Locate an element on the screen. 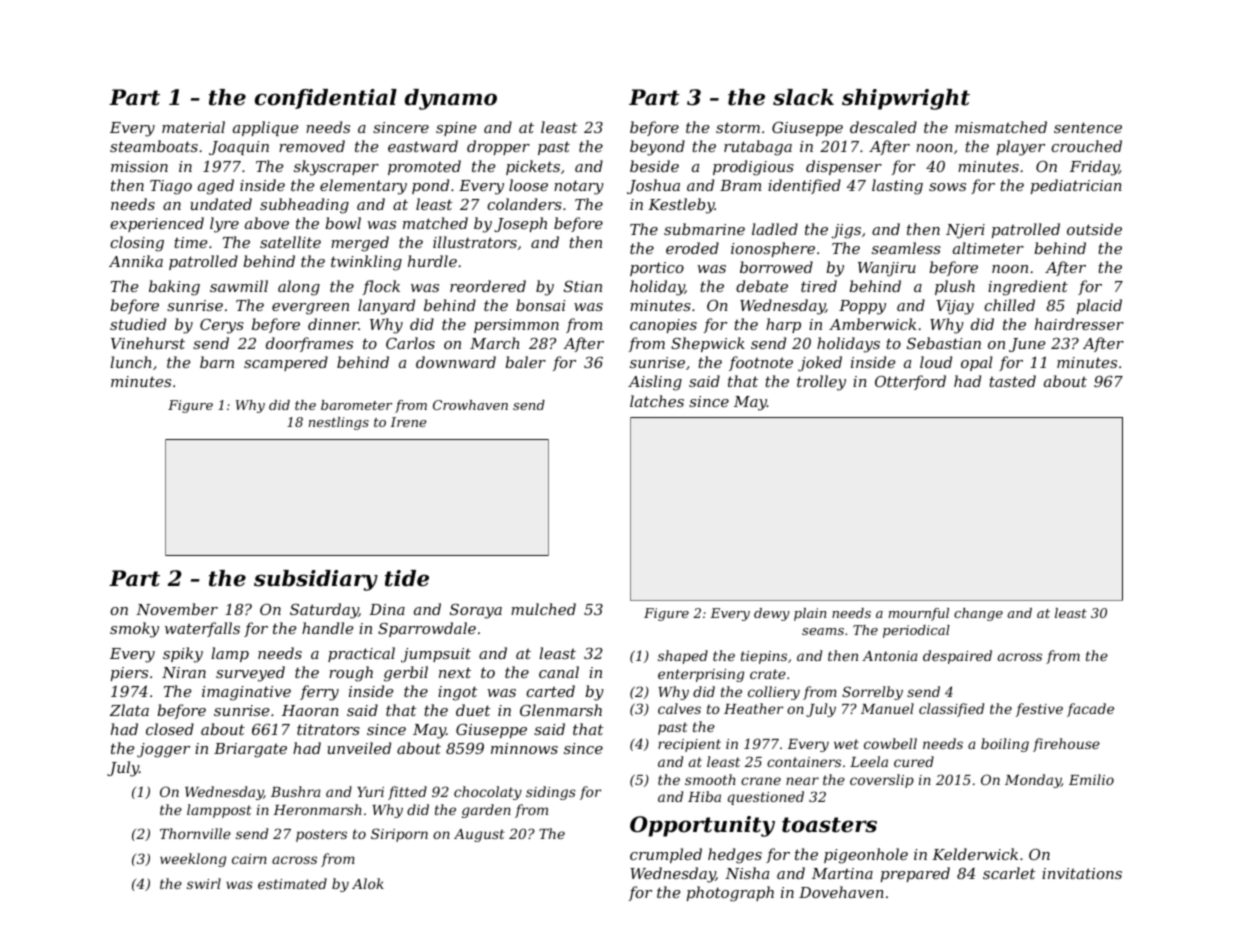  Crowhaven is located at coordinates (470, 405).
